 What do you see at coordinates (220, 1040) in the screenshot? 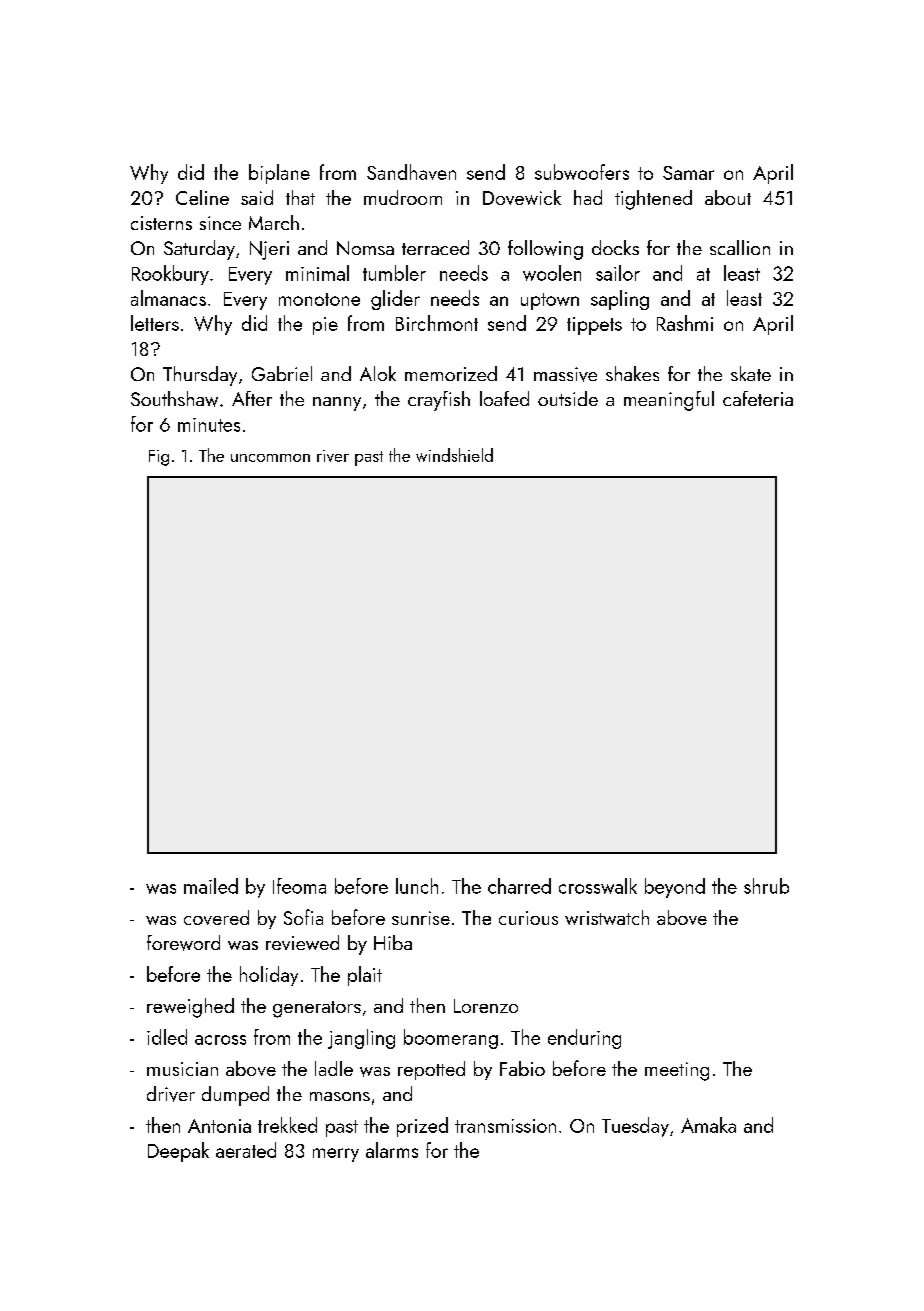
I see `across` at bounding box center [220, 1040].
